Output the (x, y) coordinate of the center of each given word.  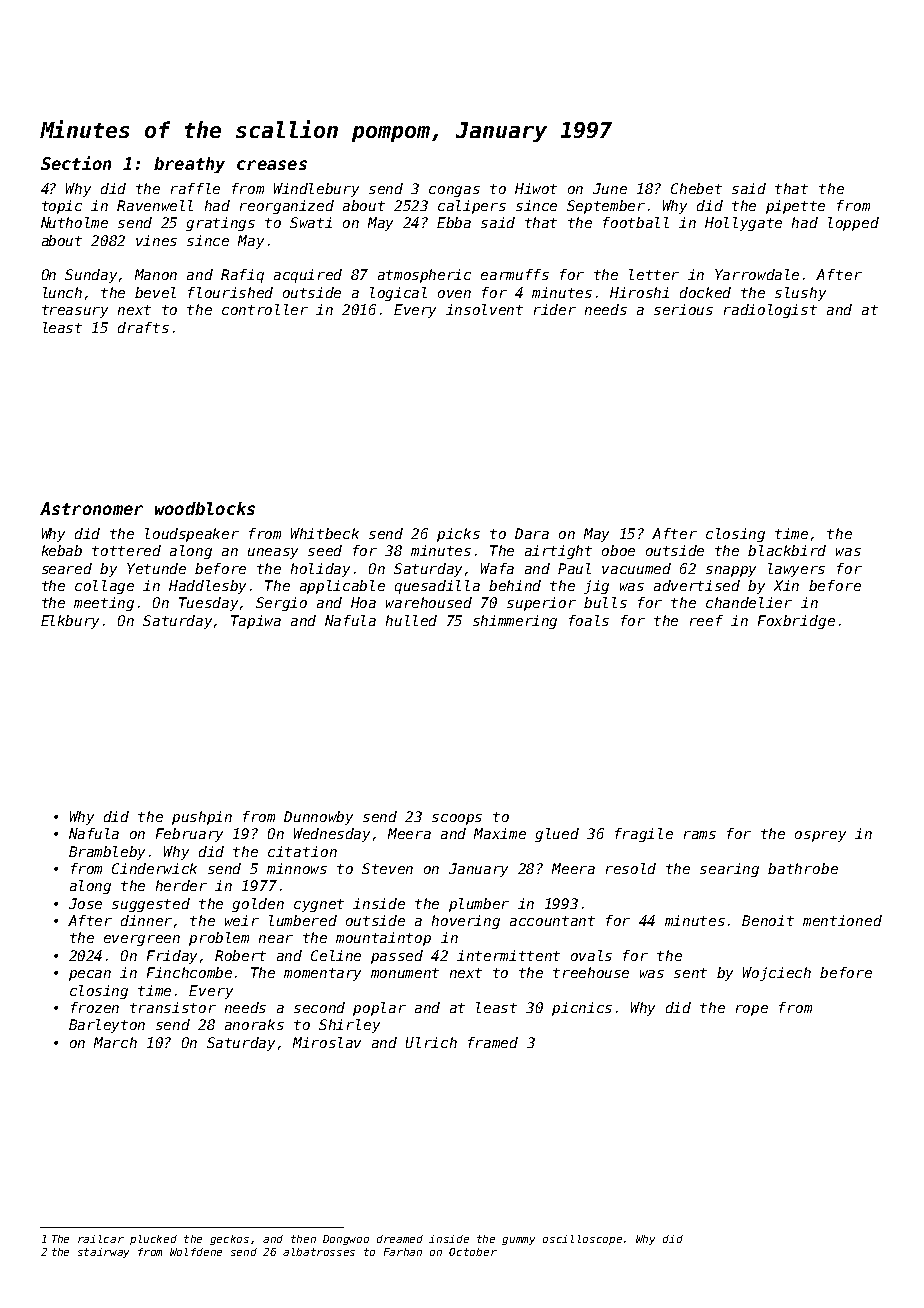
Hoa (363, 602)
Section (76, 163)
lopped (853, 224)
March (115, 1042)
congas (454, 191)
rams (700, 835)
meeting (104, 604)
